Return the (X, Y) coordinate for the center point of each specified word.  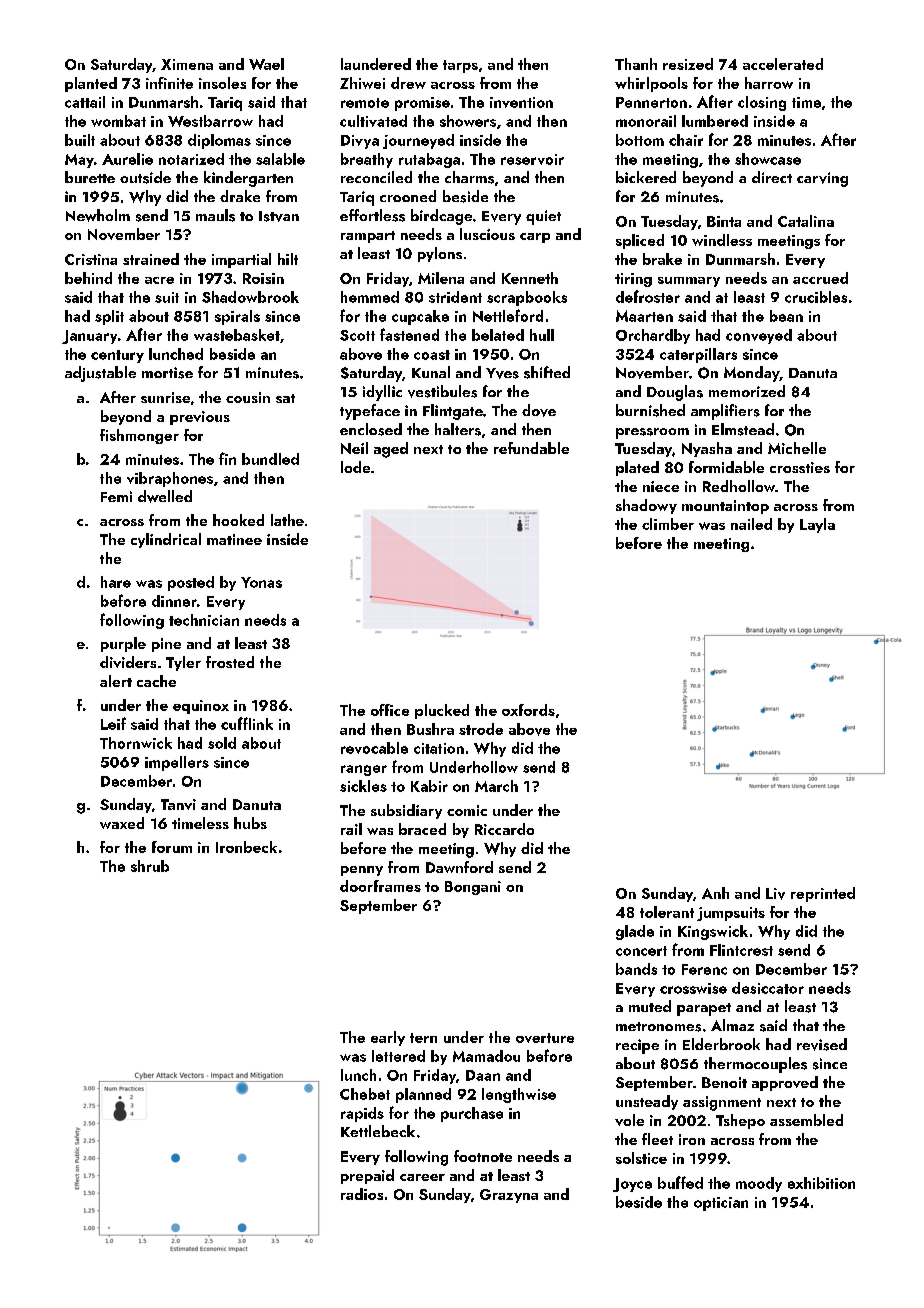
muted (650, 1006)
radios (362, 1194)
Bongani (473, 888)
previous (200, 418)
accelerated (783, 64)
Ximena (187, 64)
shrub (150, 866)
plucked (442, 711)
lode (355, 467)
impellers (177, 763)
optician (721, 1204)
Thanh (636, 64)
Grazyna (509, 1196)
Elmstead (743, 429)
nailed (751, 524)
